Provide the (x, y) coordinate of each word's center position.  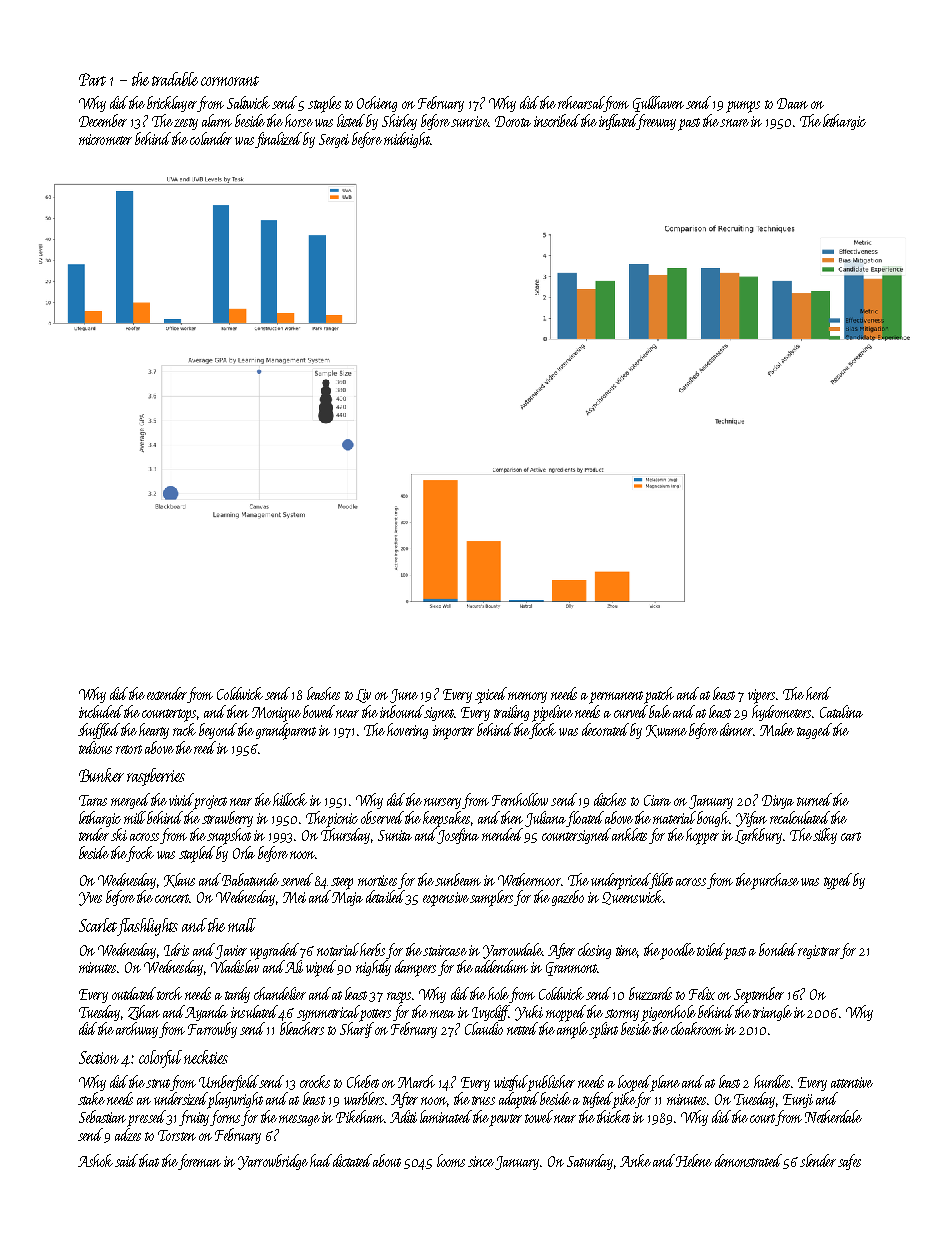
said (126, 1160)
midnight (407, 140)
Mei (294, 897)
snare (734, 123)
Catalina (841, 711)
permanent (617, 697)
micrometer (105, 139)
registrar (819, 952)
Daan (792, 103)
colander (211, 138)
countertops (169, 715)
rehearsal (581, 104)
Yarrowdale (512, 951)
